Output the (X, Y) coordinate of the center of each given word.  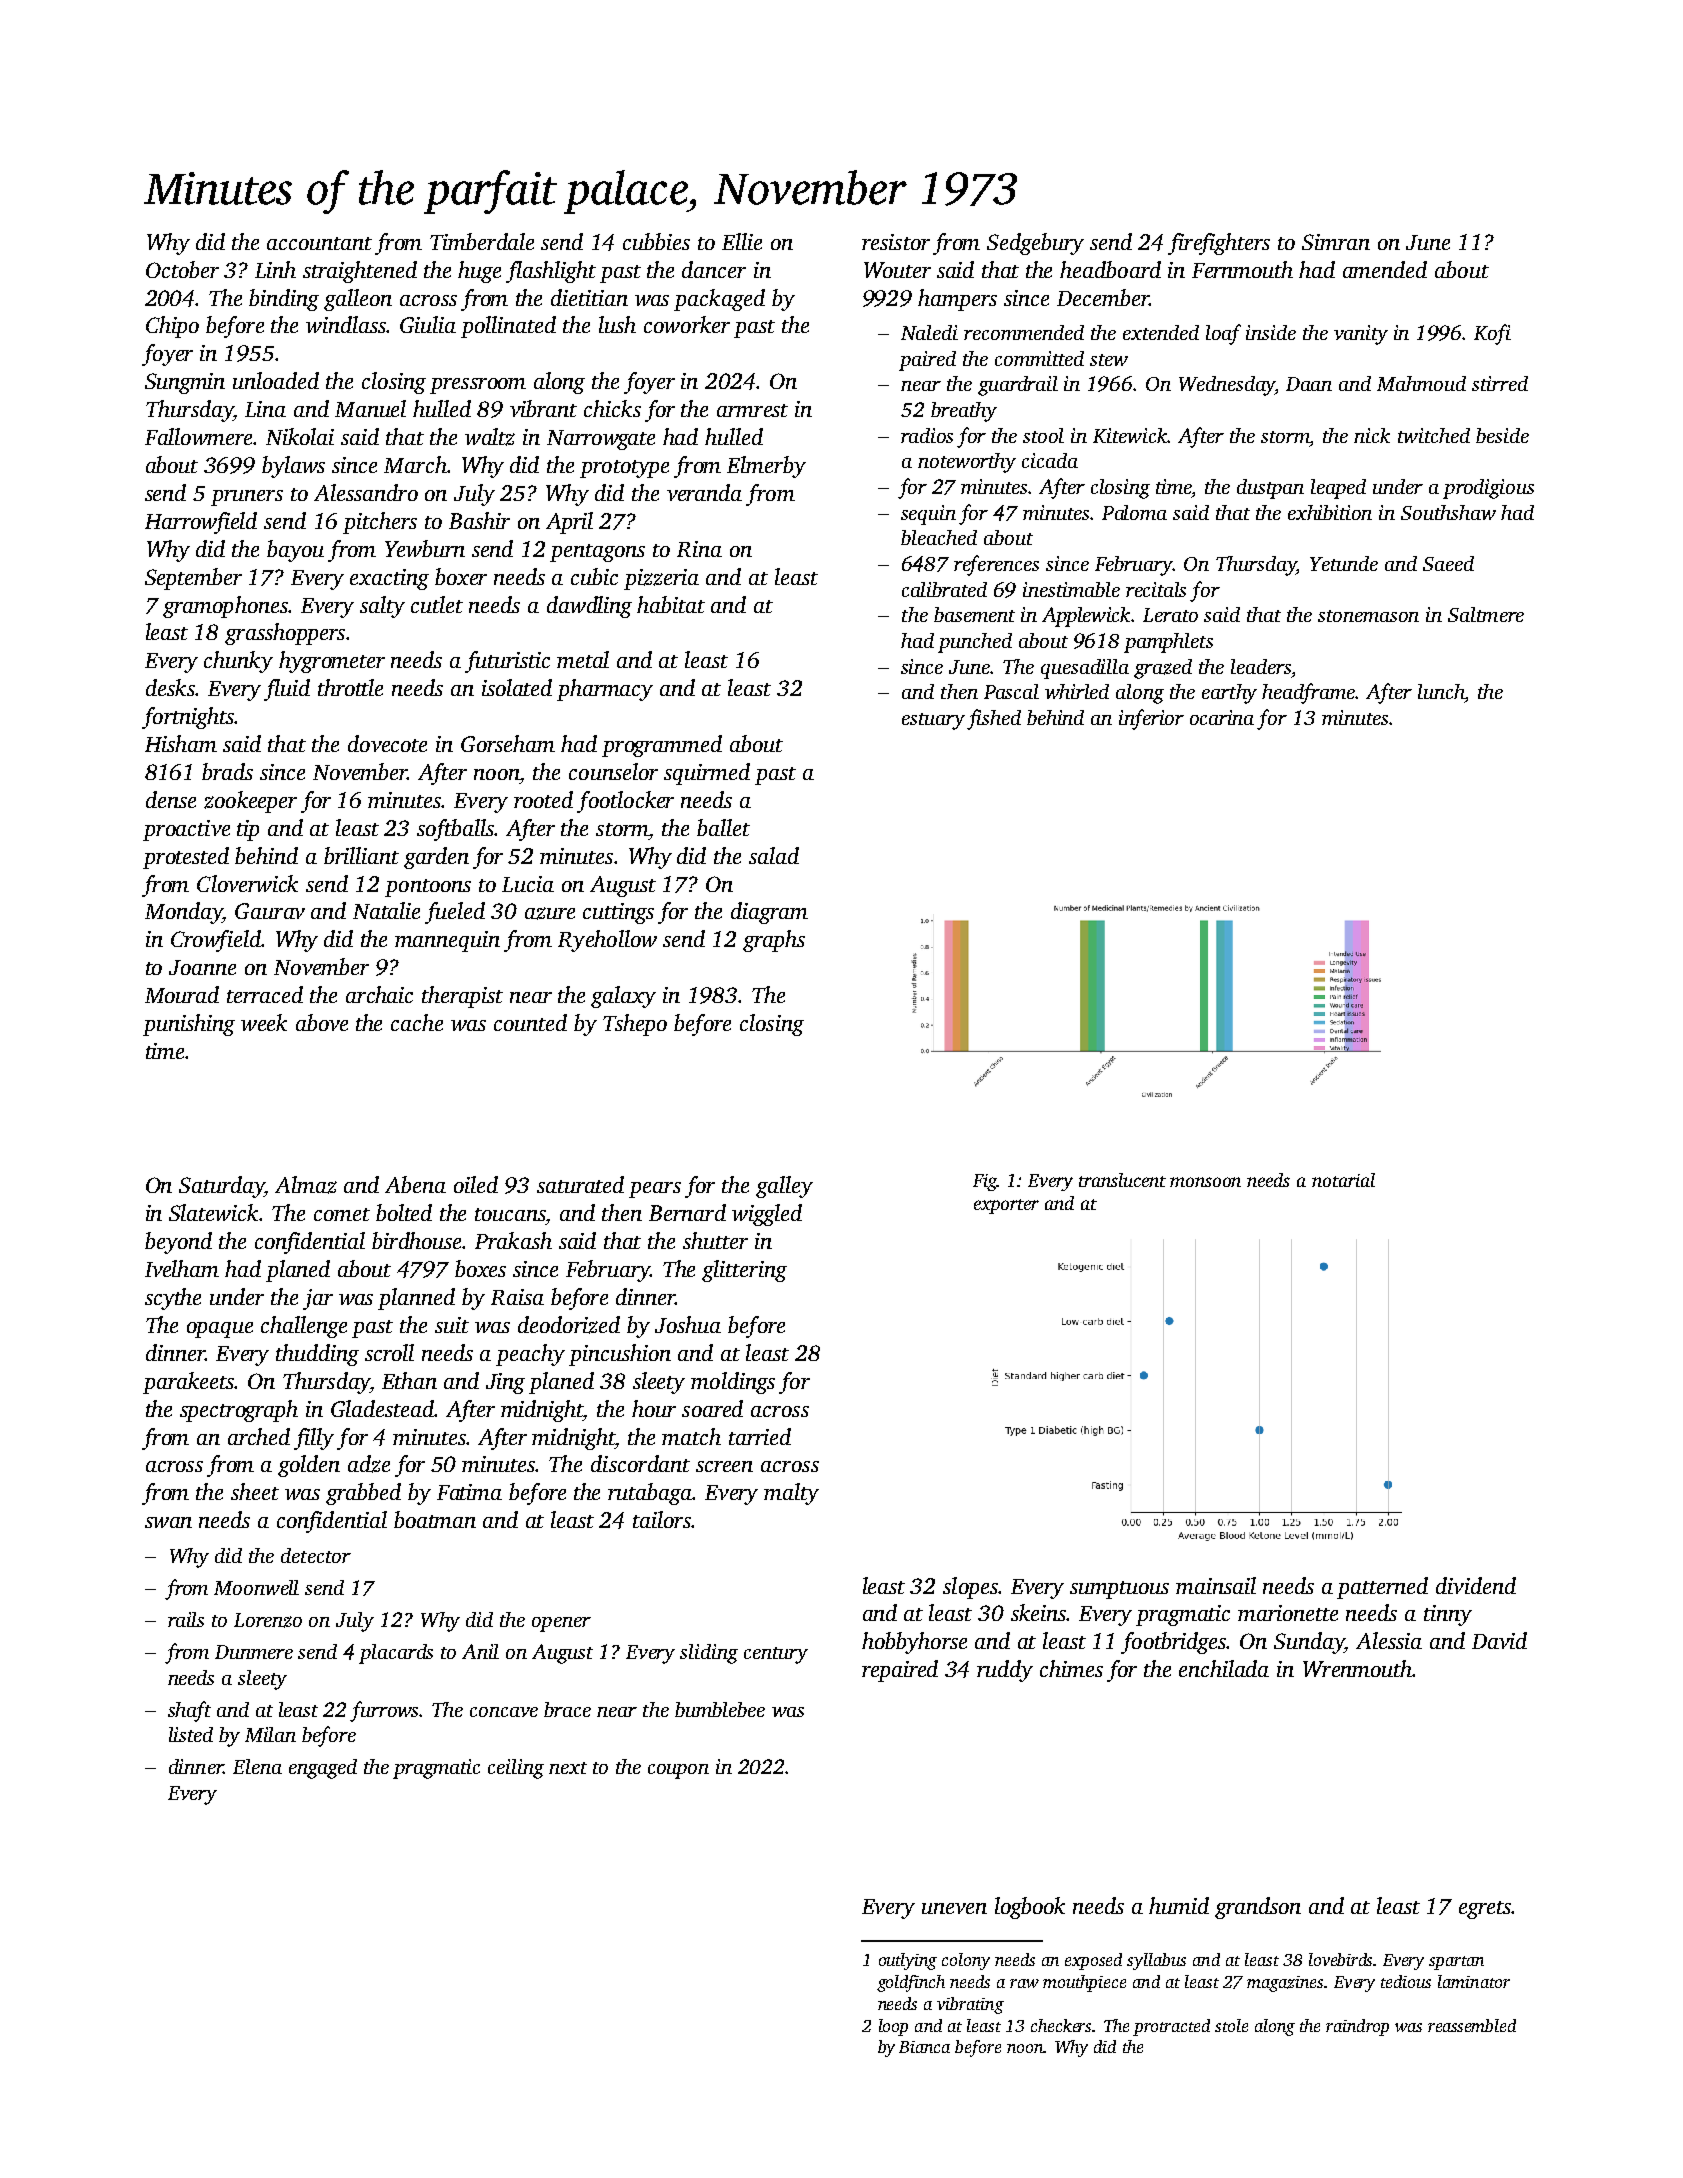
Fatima (469, 1492)
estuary (933, 721)
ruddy (1005, 1671)
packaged (719, 300)
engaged (323, 1769)
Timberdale (482, 241)
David (1499, 1640)
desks (170, 687)
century (776, 1655)
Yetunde (1344, 563)
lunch (1441, 691)
